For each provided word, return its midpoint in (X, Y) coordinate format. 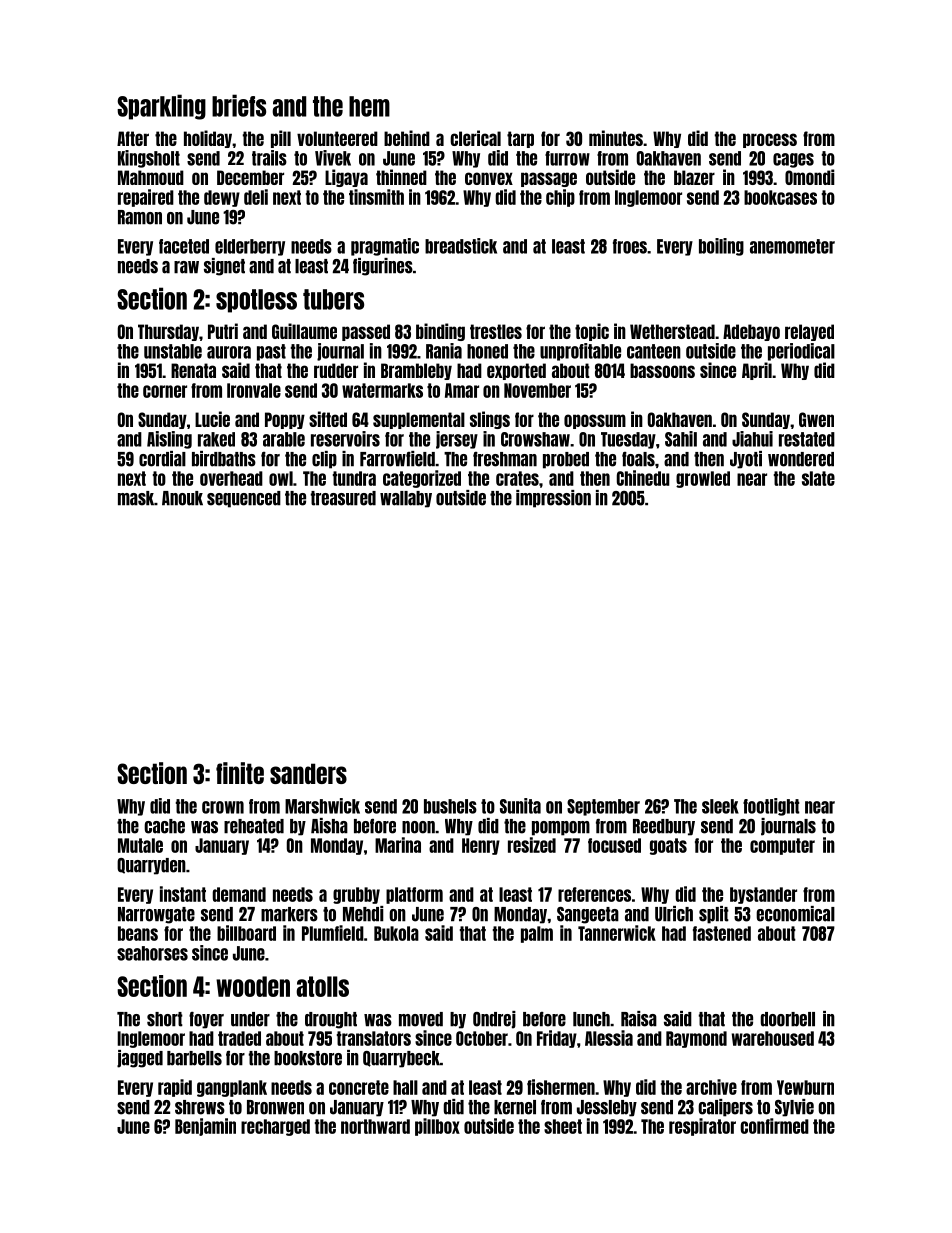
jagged (140, 1059)
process (770, 140)
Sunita (520, 806)
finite (240, 773)
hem (369, 106)
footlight (771, 807)
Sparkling (161, 107)
